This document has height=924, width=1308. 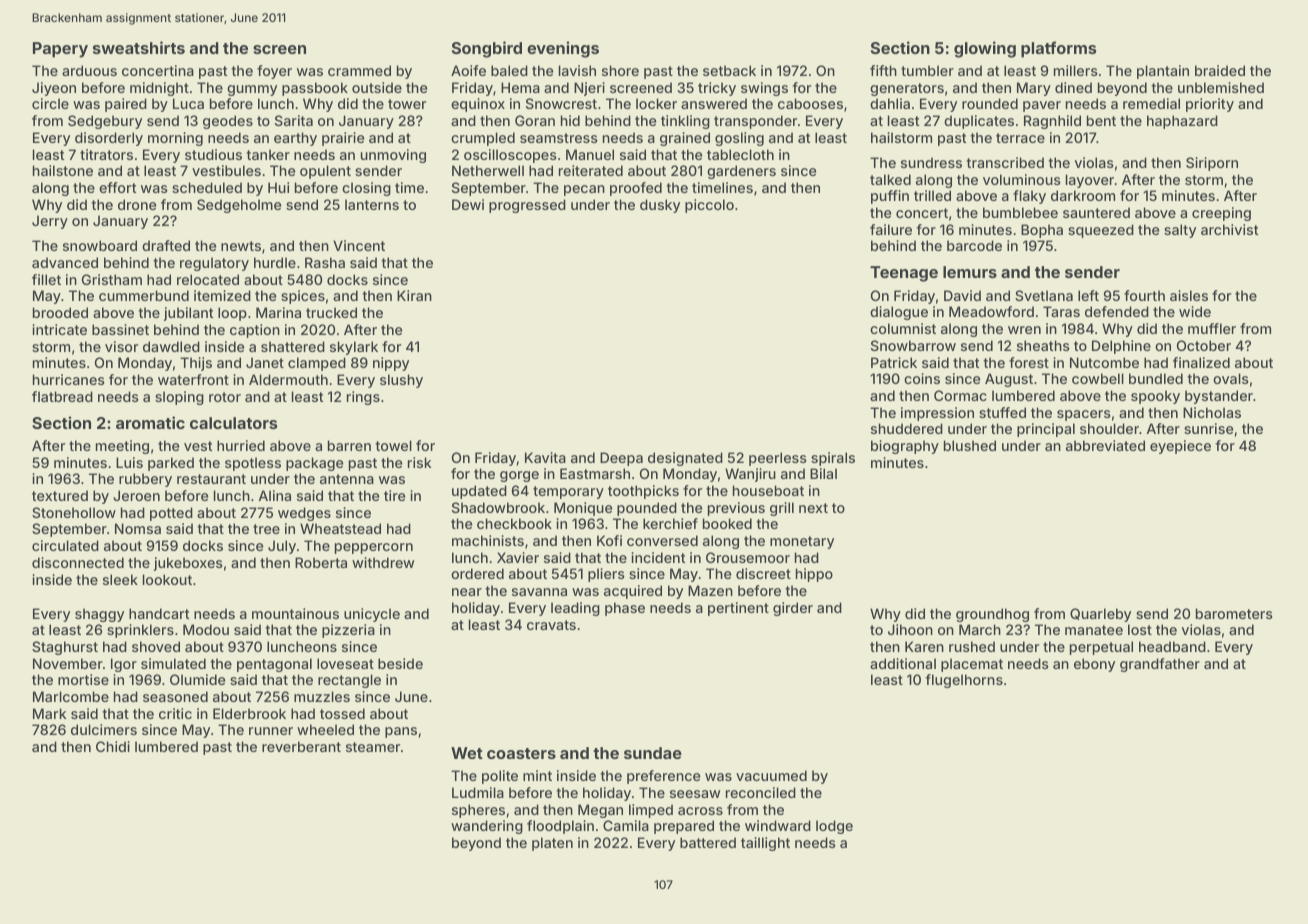 What do you see at coordinates (487, 827) in the document?
I see `wandering` at bounding box center [487, 827].
